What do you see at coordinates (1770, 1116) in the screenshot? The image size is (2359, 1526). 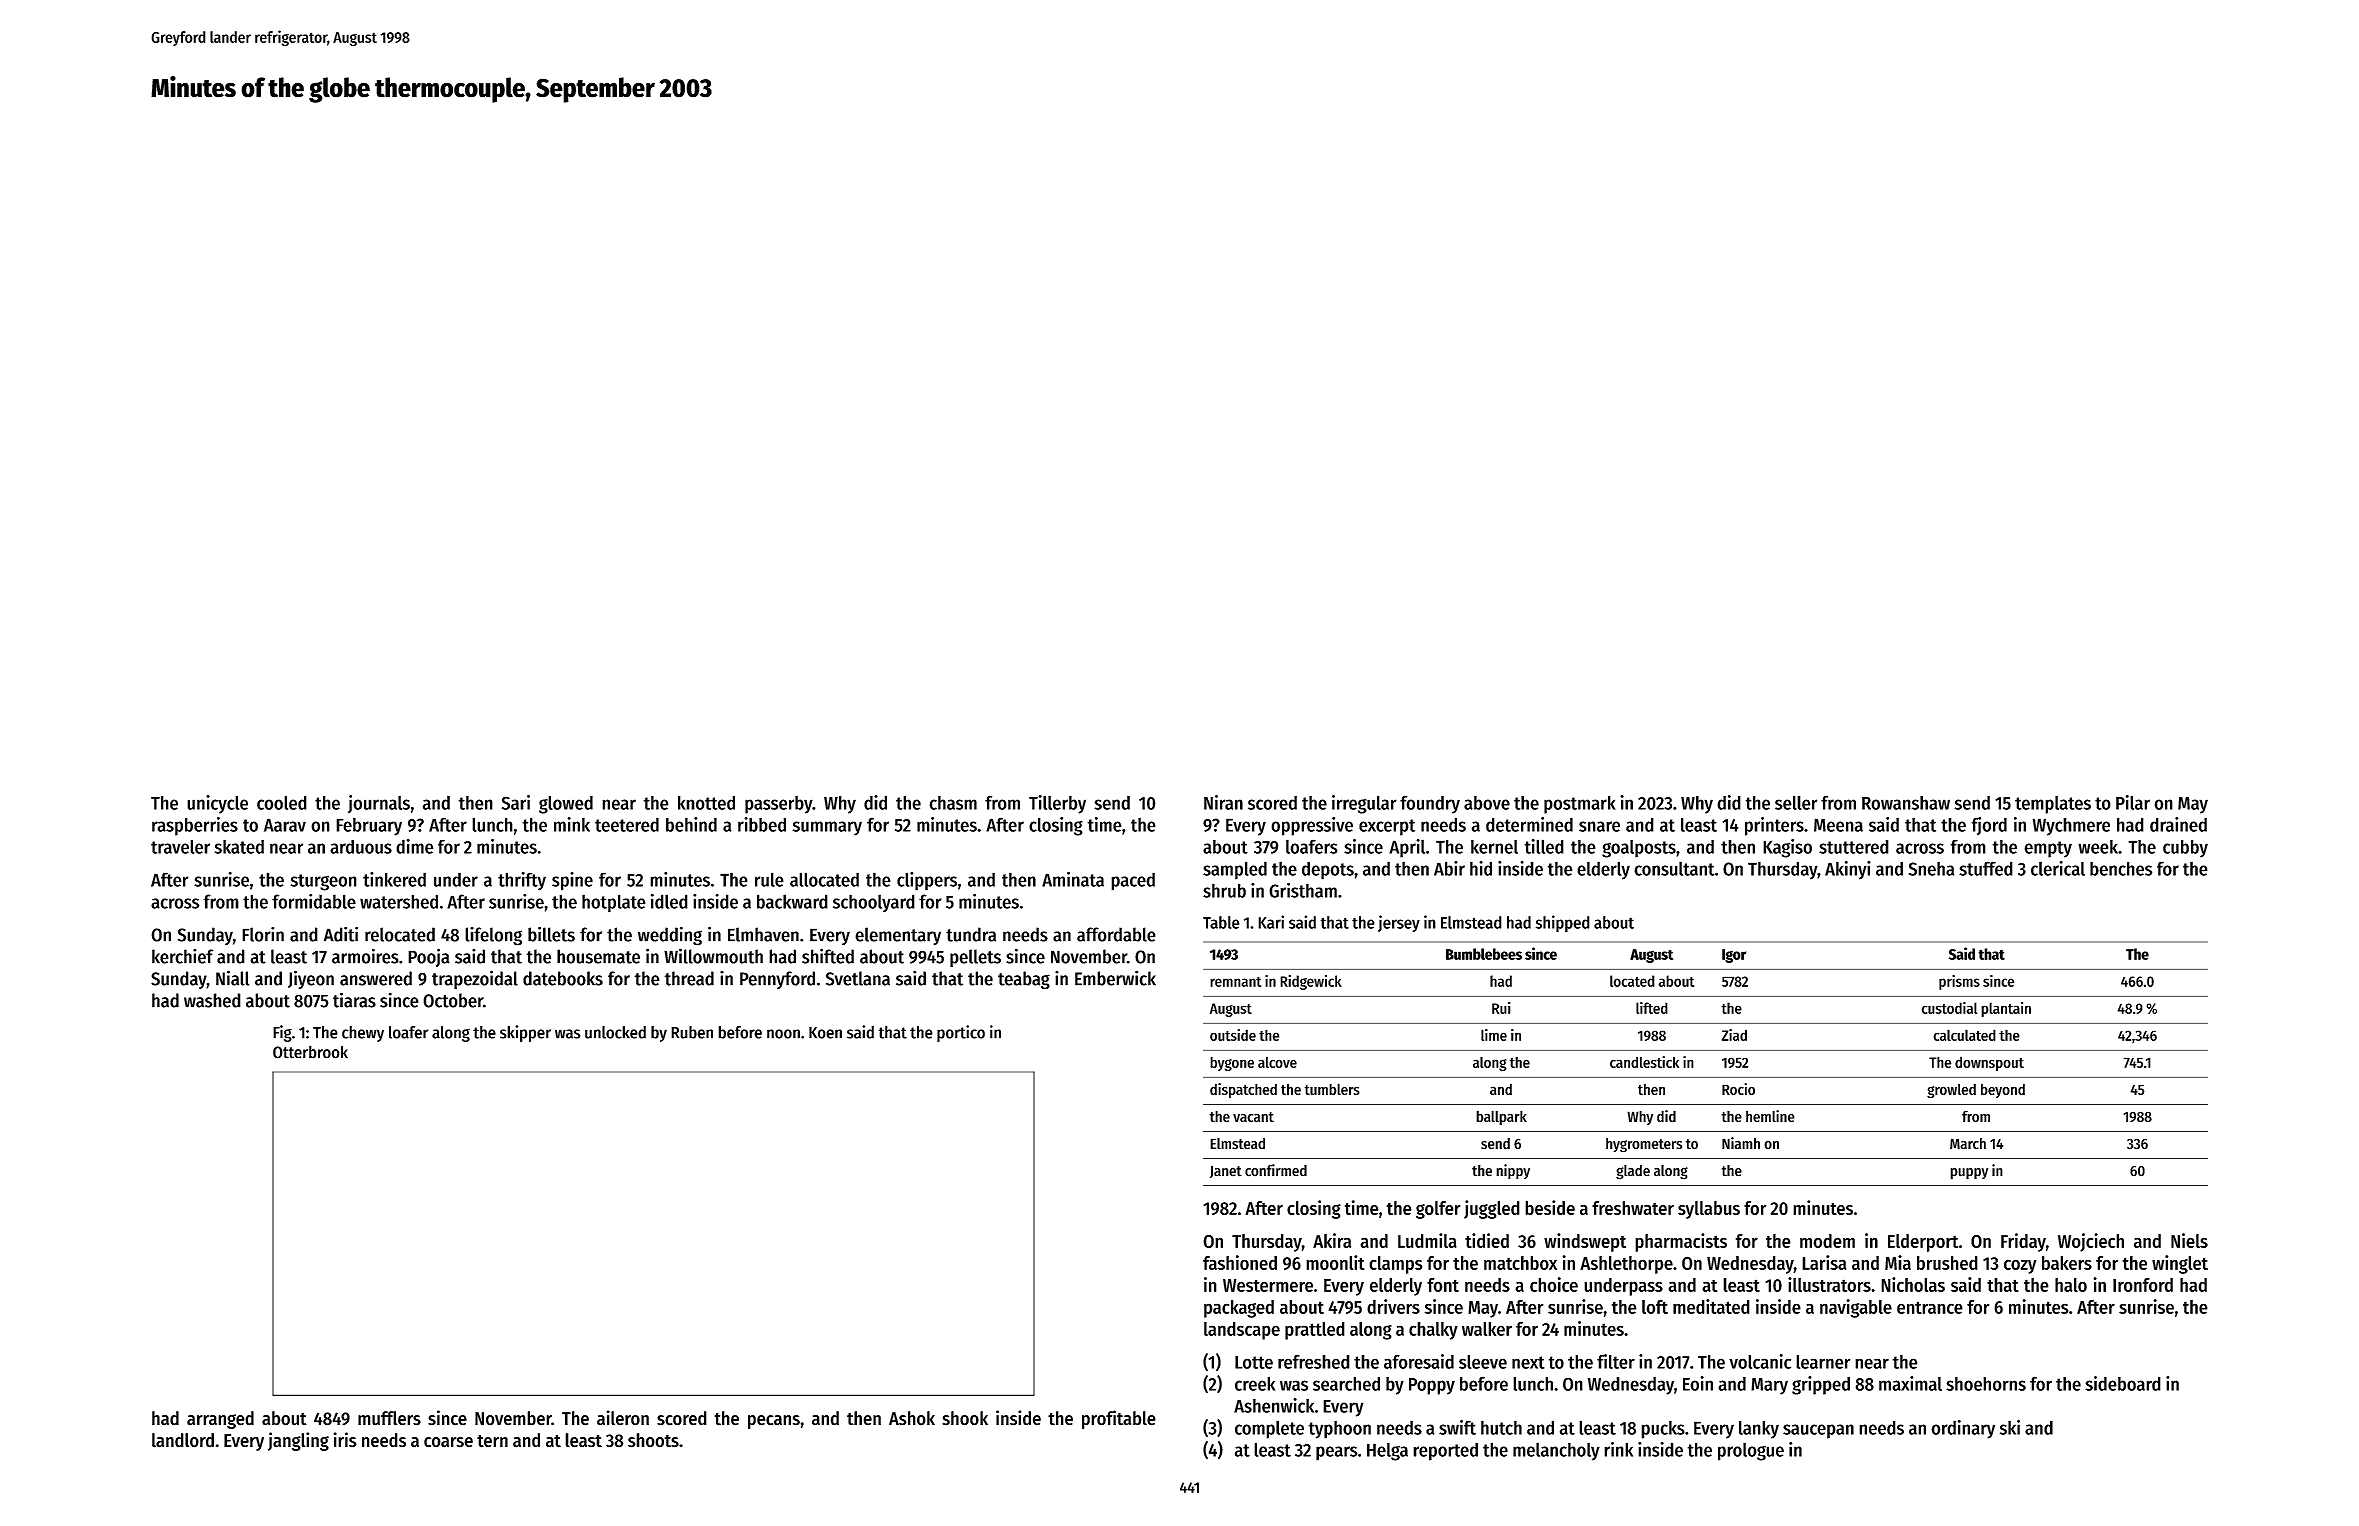 I see `hemline` at bounding box center [1770, 1116].
